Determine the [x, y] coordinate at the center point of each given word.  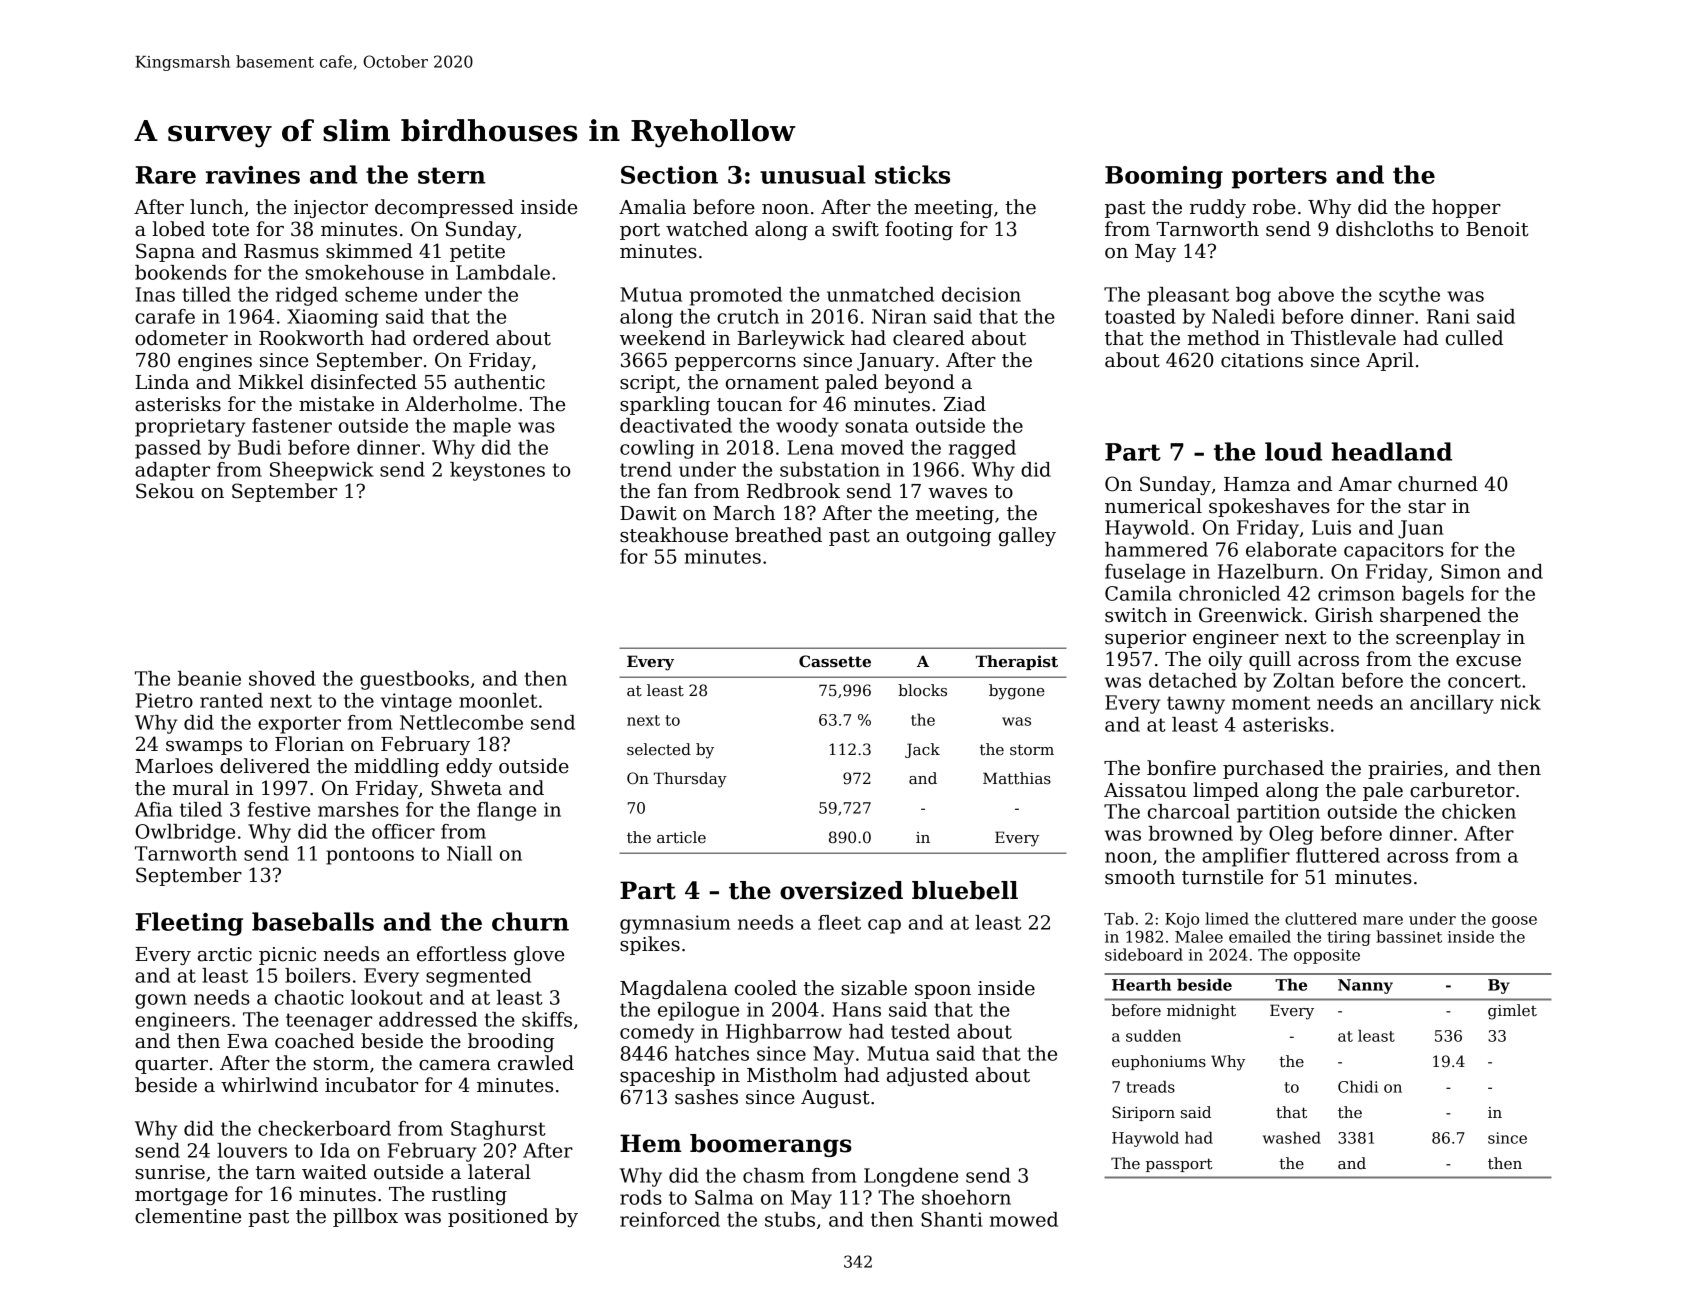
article [681, 837]
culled [1474, 338]
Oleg [1291, 835]
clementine [188, 1216]
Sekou [165, 491]
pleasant [1188, 296]
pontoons [370, 856]
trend [646, 469]
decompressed [444, 208]
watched [707, 229]
